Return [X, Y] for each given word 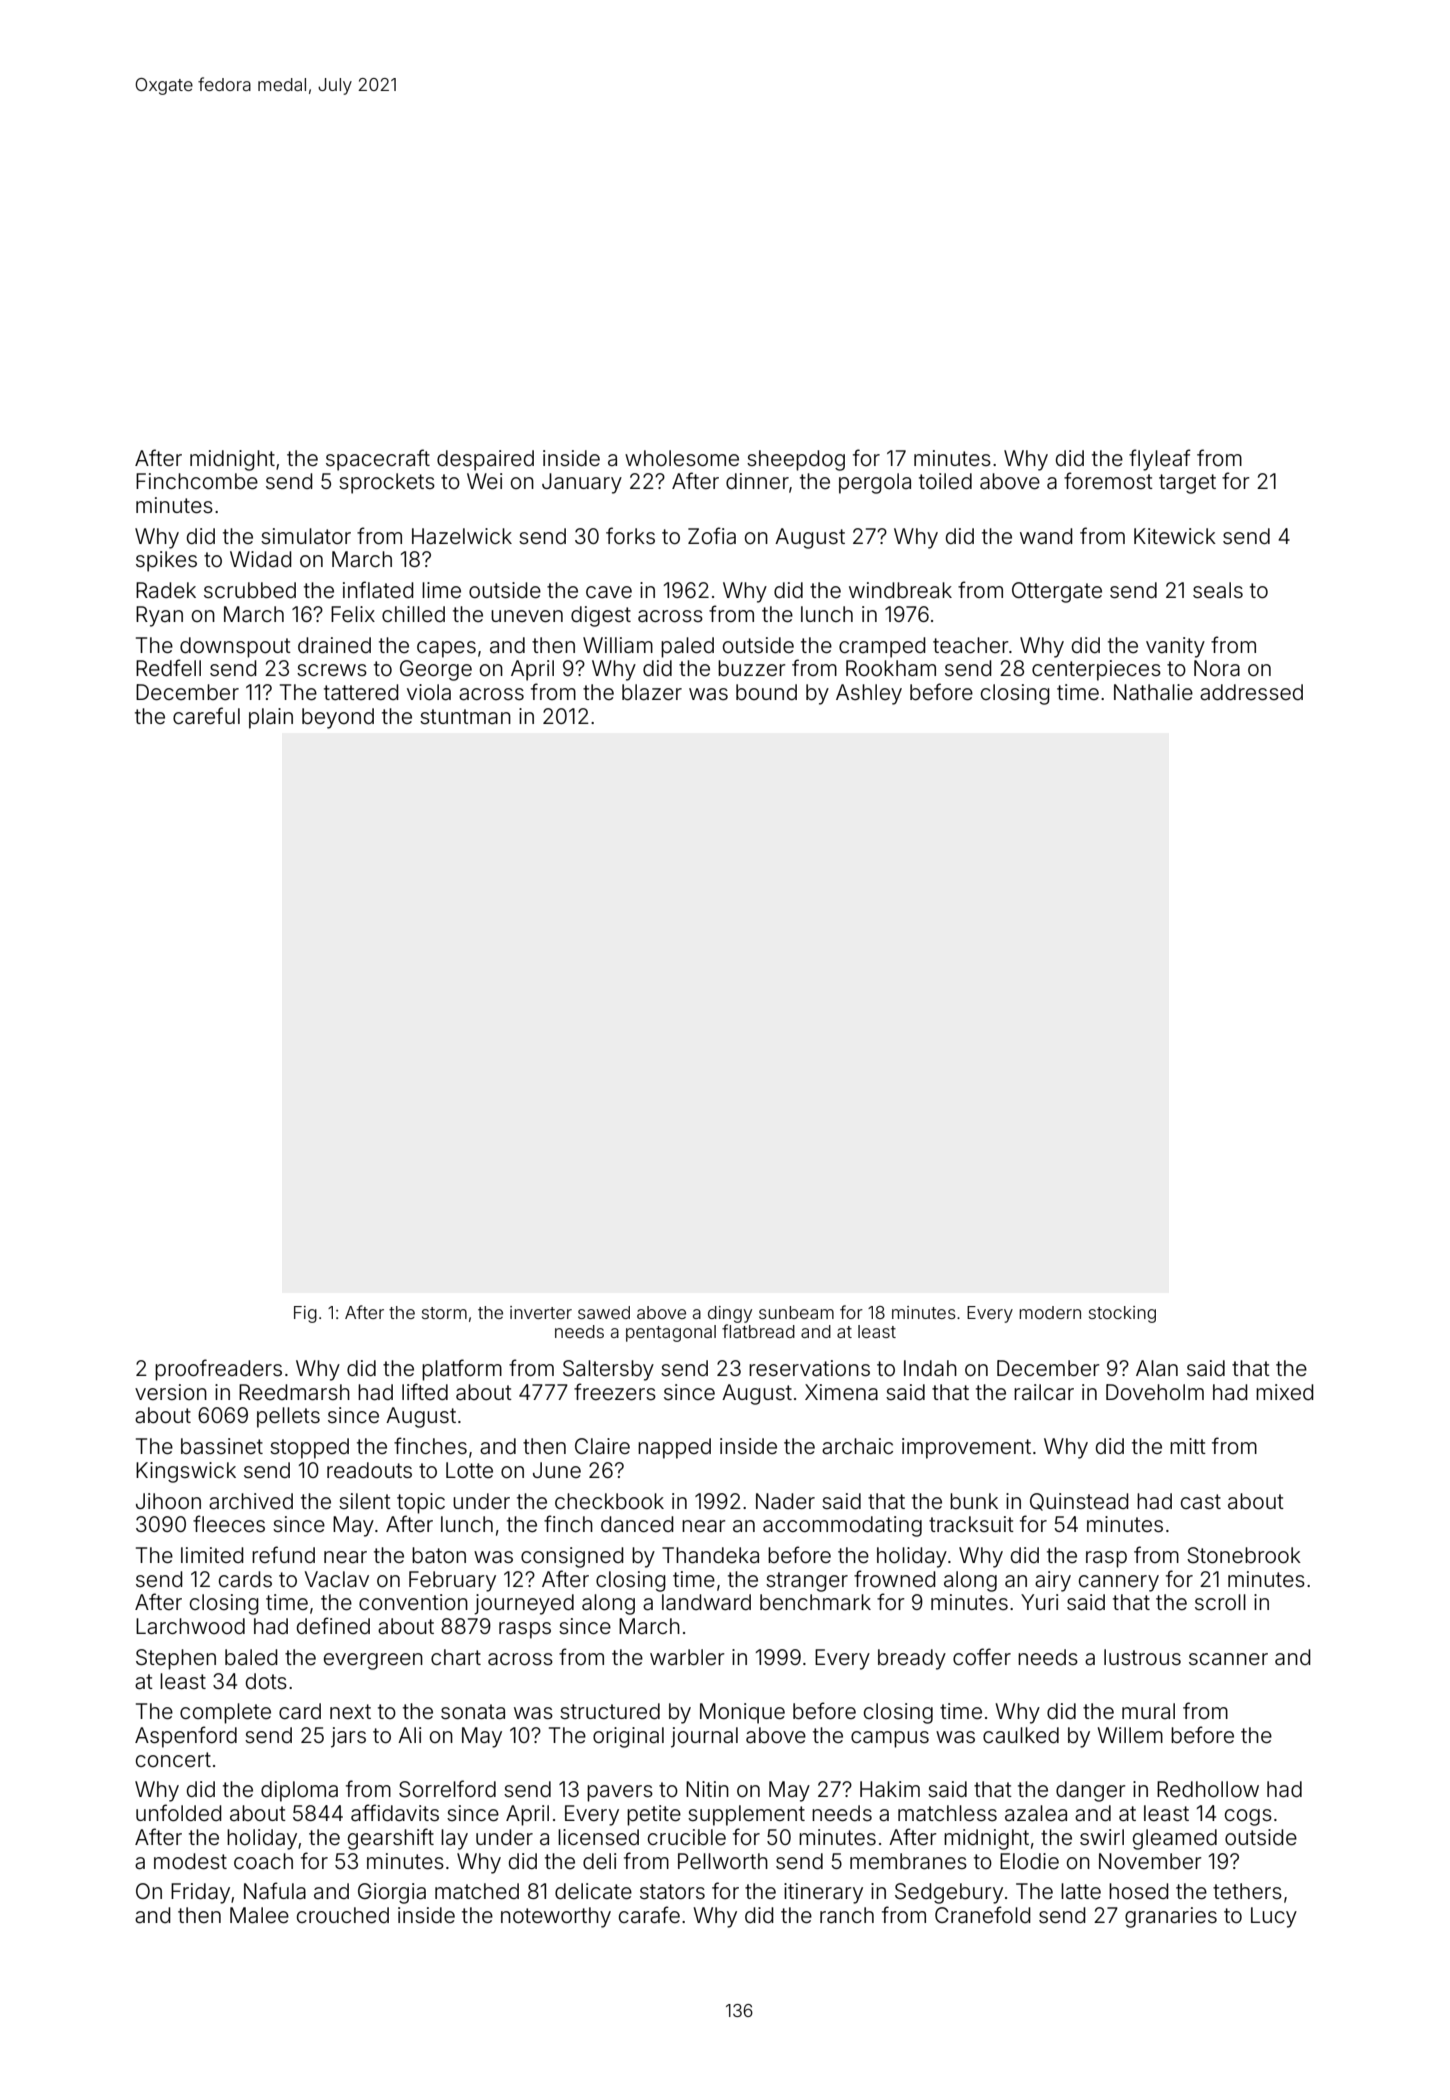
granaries [1171, 1917]
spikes [166, 561]
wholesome [682, 458]
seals [1218, 590]
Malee [259, 1915]
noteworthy [556, 1917]
